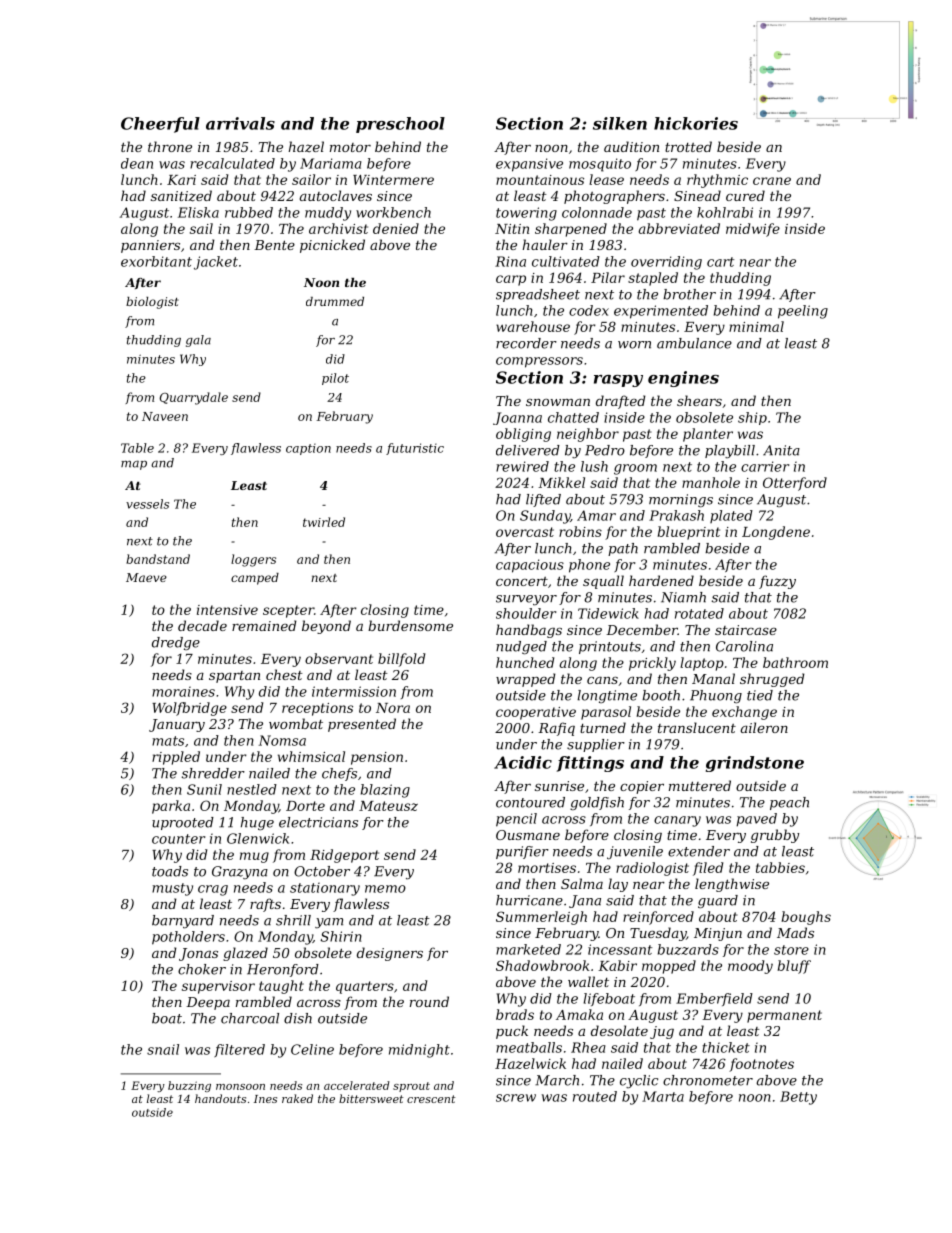  I want to click on camped, so click(255, 579).
